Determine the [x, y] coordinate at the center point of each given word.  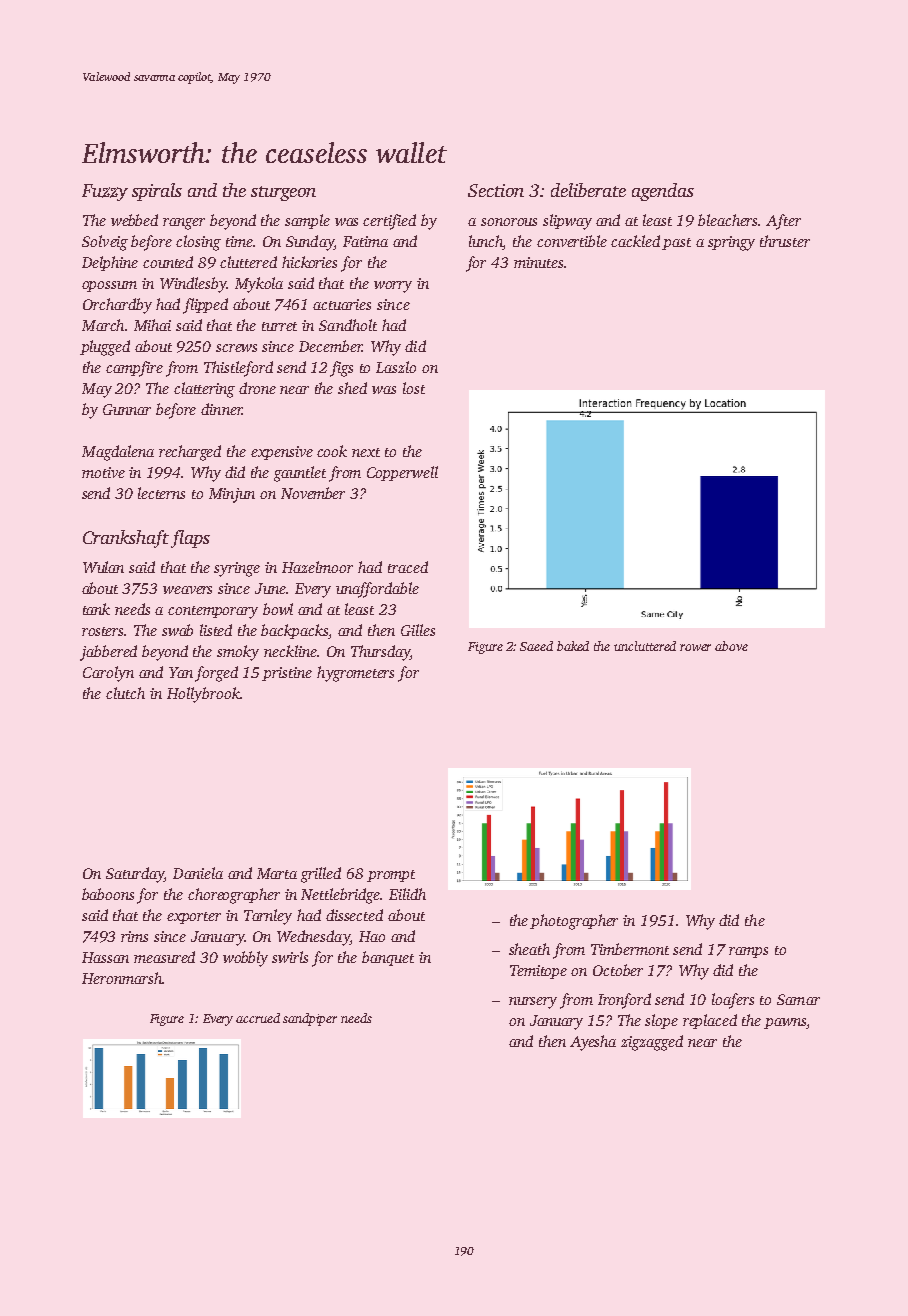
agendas [663, 192]
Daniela [198, 873]
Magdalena [118, 453]
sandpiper [310, 1019]
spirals [157, 192]
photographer [574, 922]
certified [389, 222]
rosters [103, 631]
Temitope [538, 972]
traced [408, 567]
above [731, 646]
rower [695, 647]
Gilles [418, 630]
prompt [391, 876]
